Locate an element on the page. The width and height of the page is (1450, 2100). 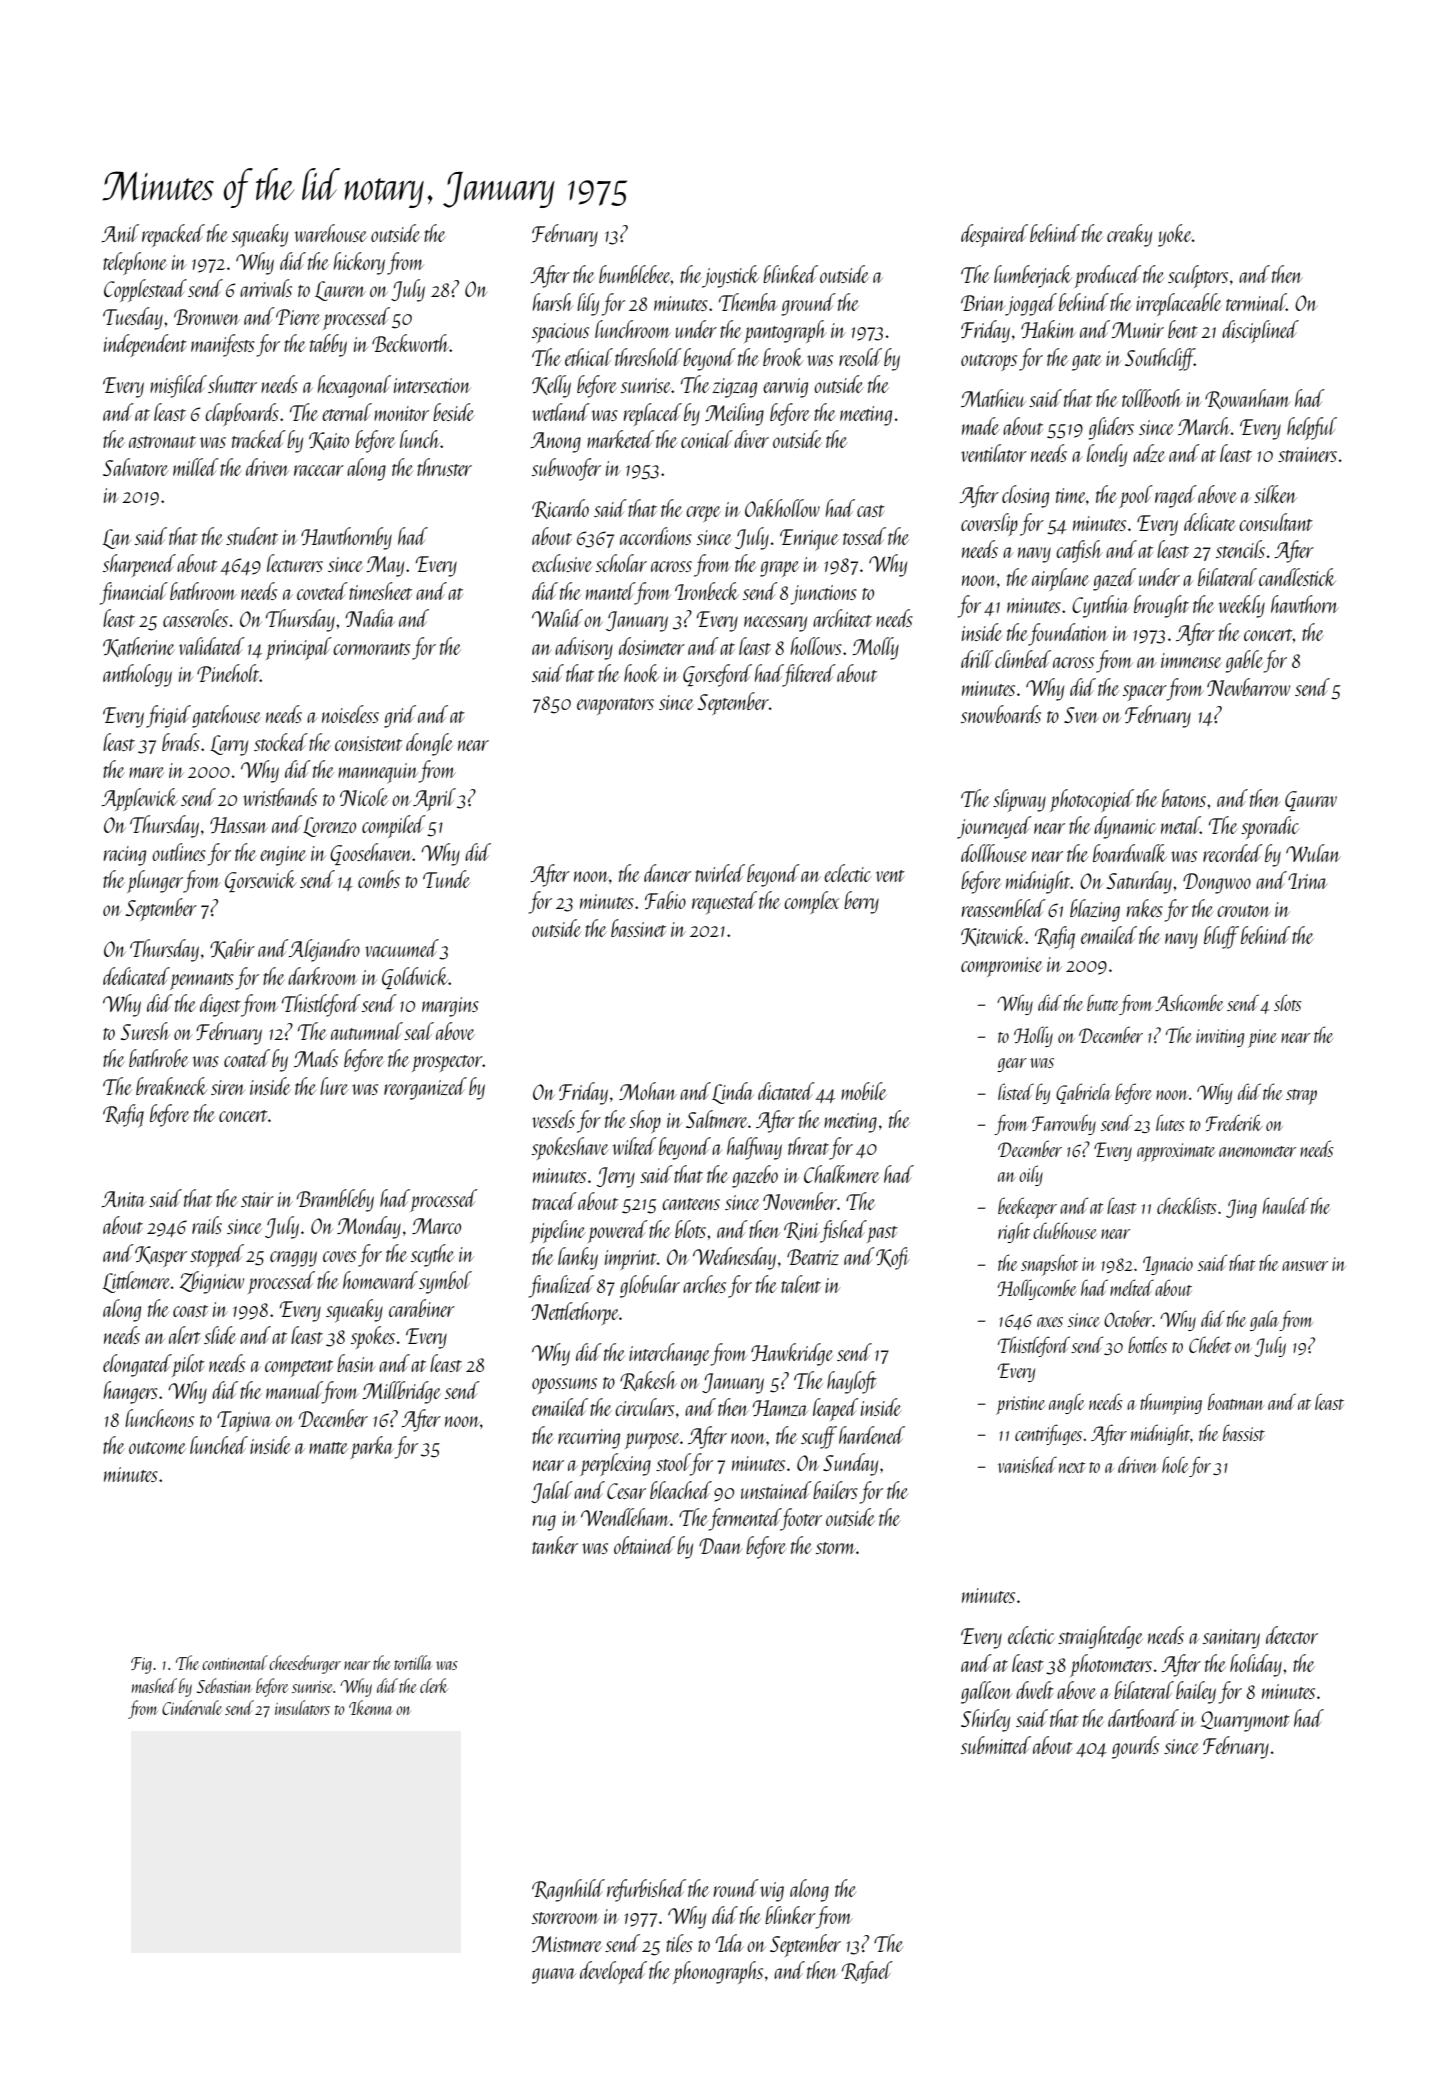
Cindervale is located at coordinates (192, 1707).
